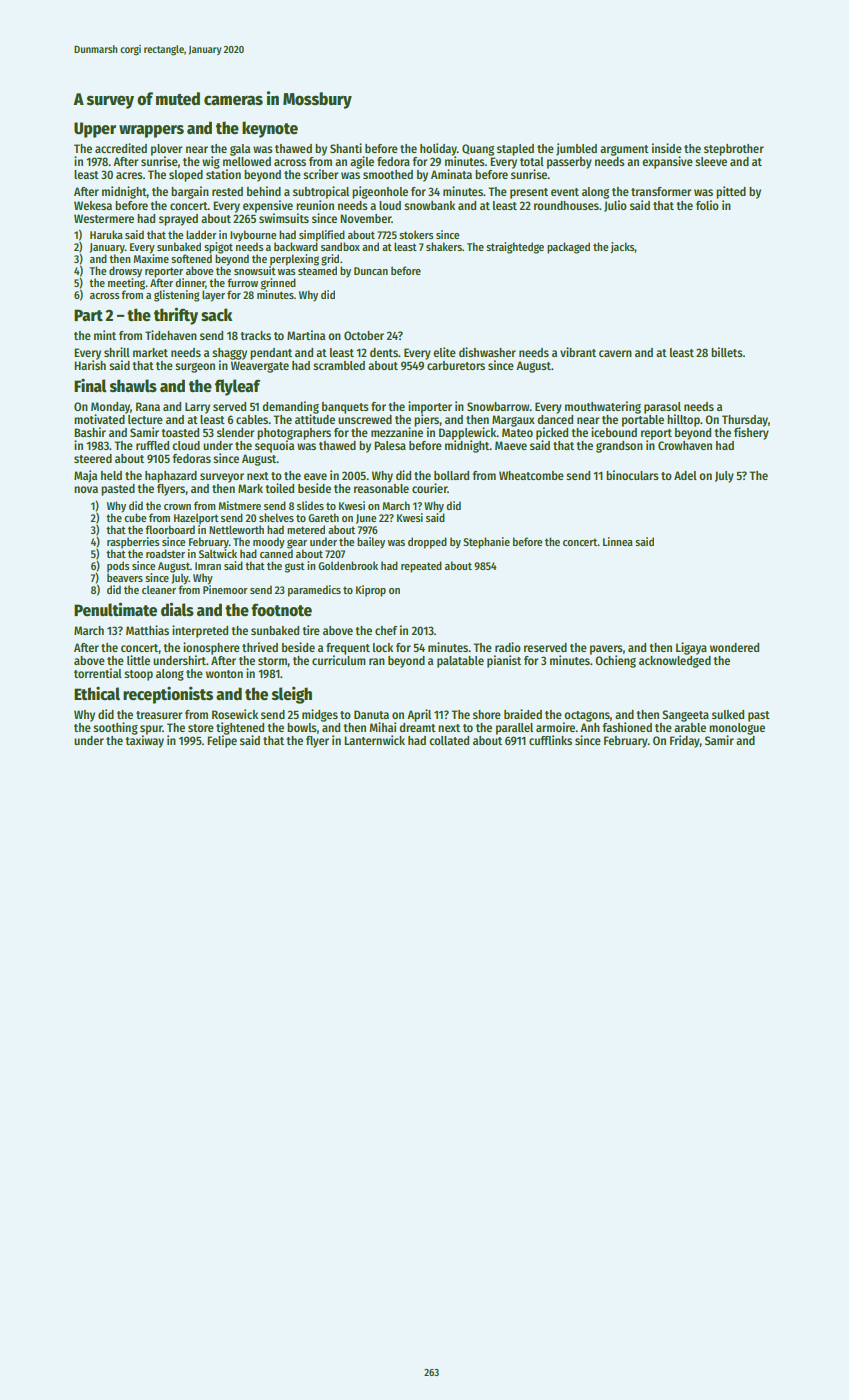  Describe the element at coordinates (707, 205) in the document. I see `folio` at that location.
